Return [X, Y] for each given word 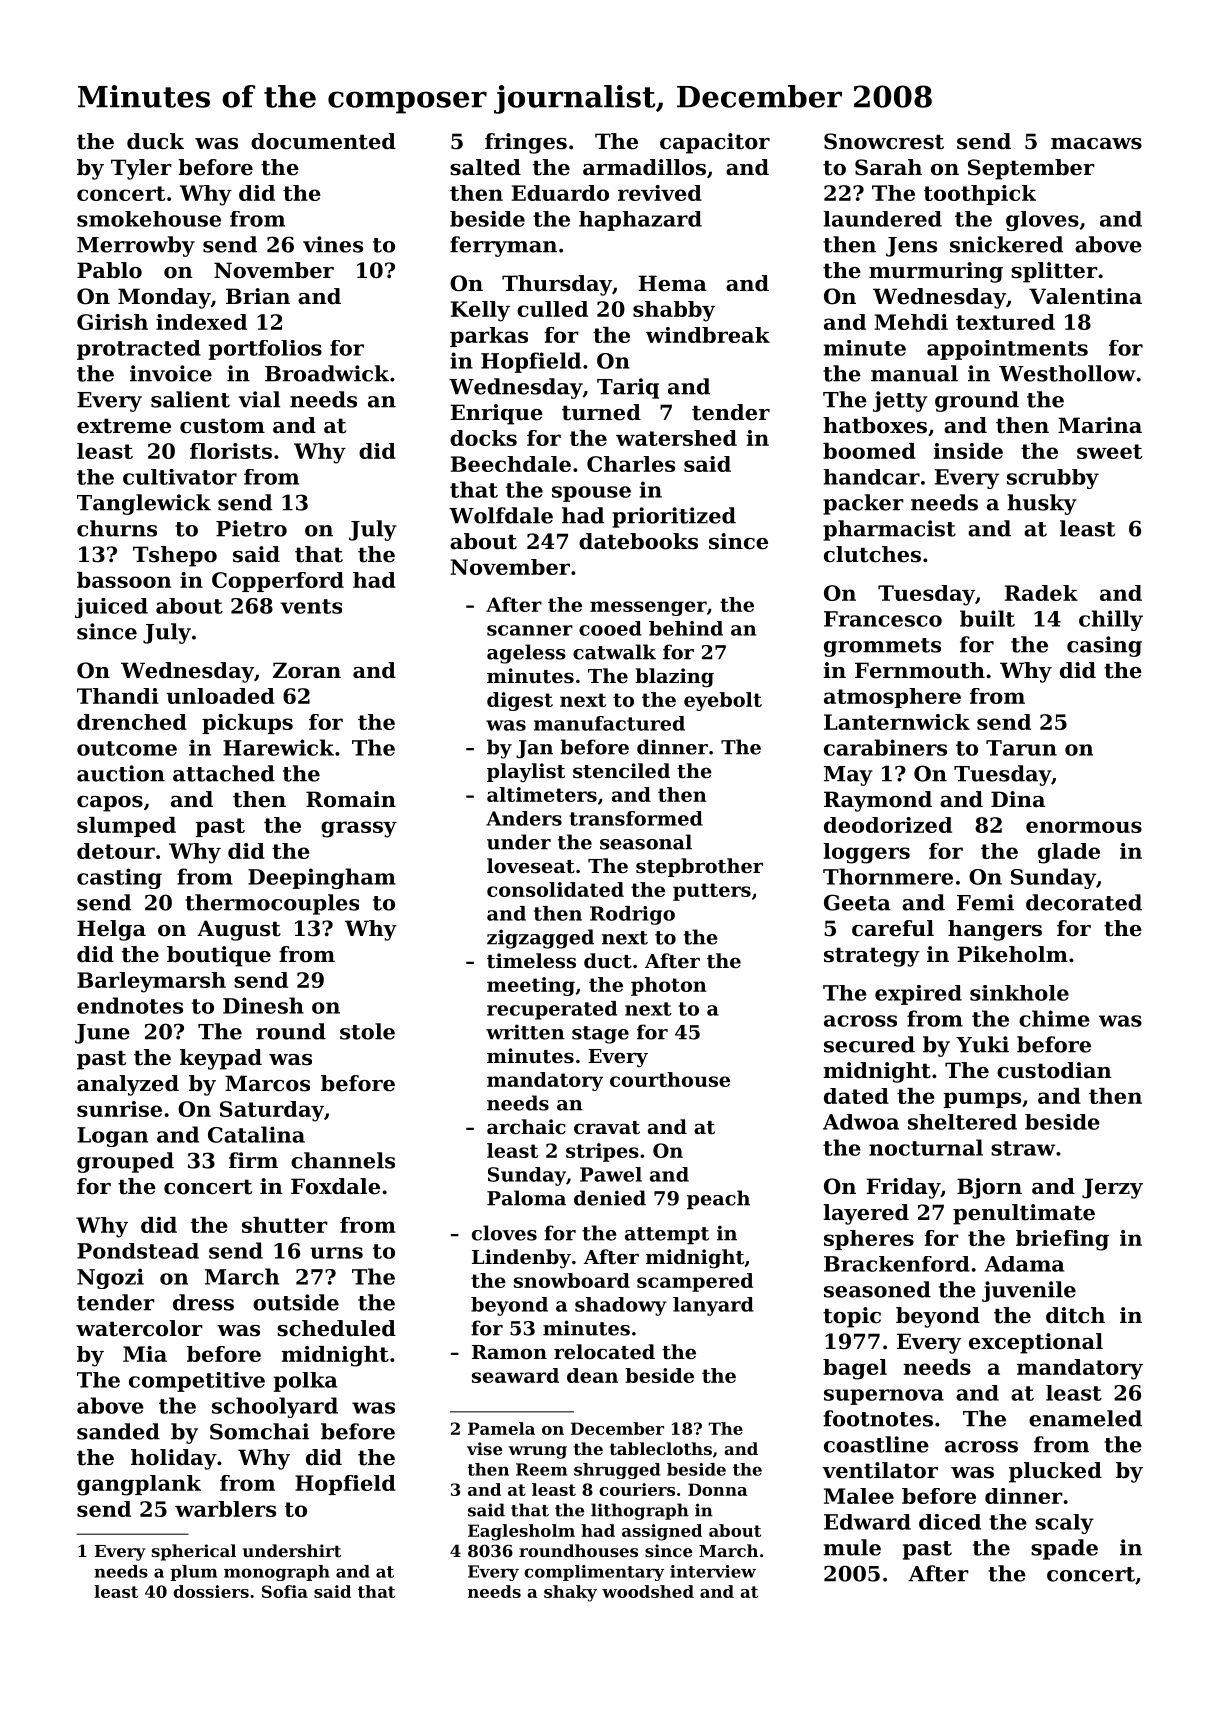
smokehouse [149, 219]
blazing [674, 678]
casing [1104, 646]
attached [224, 773]
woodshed [648, 1591]
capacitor [715, 143]
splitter [1054, 272]
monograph [277, 1573]
